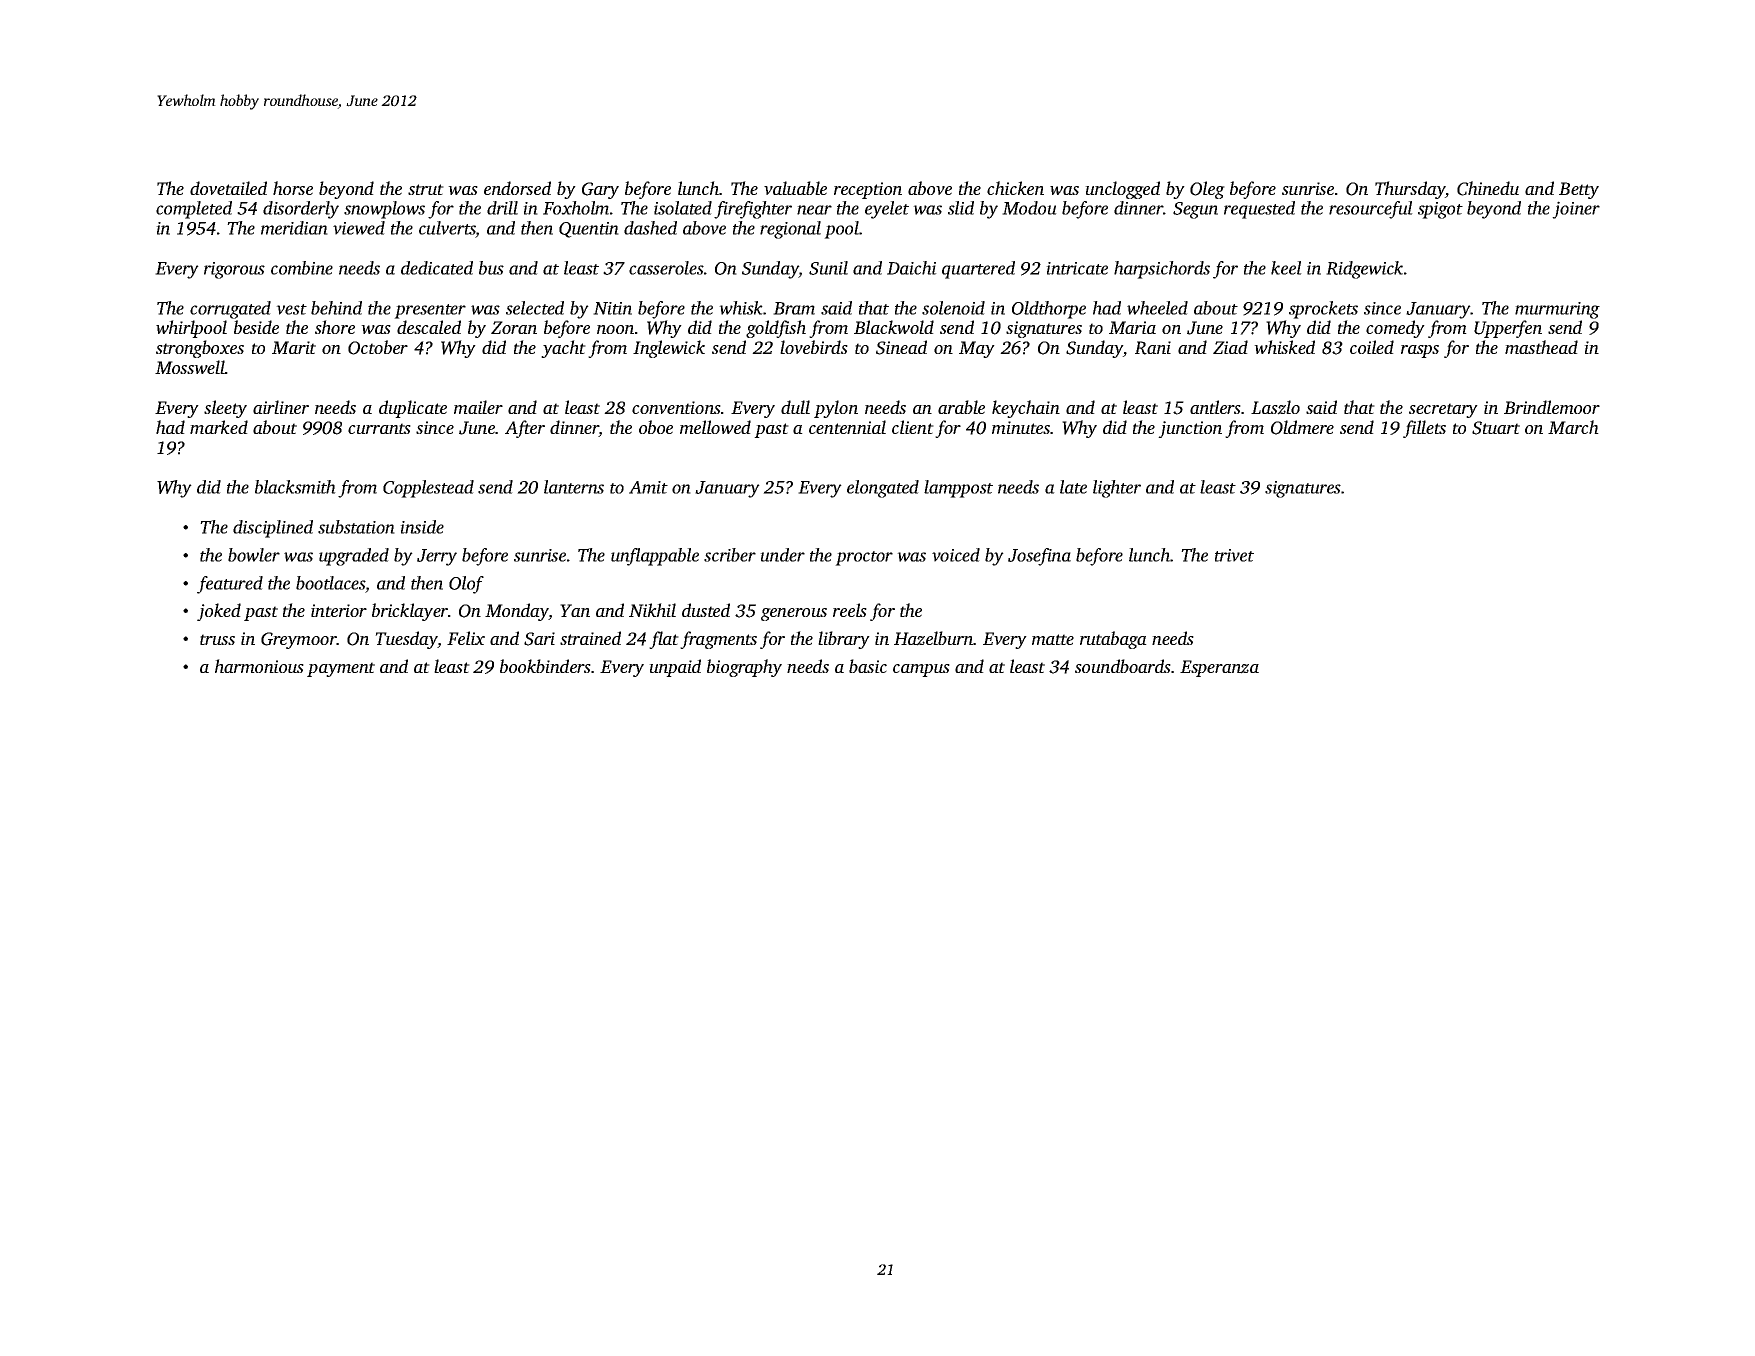 This page has height=1356, width=1755. What do you see at coordinates (545, 666) in the page?
I see `bookbinders` at bounding box center [545, 666].
